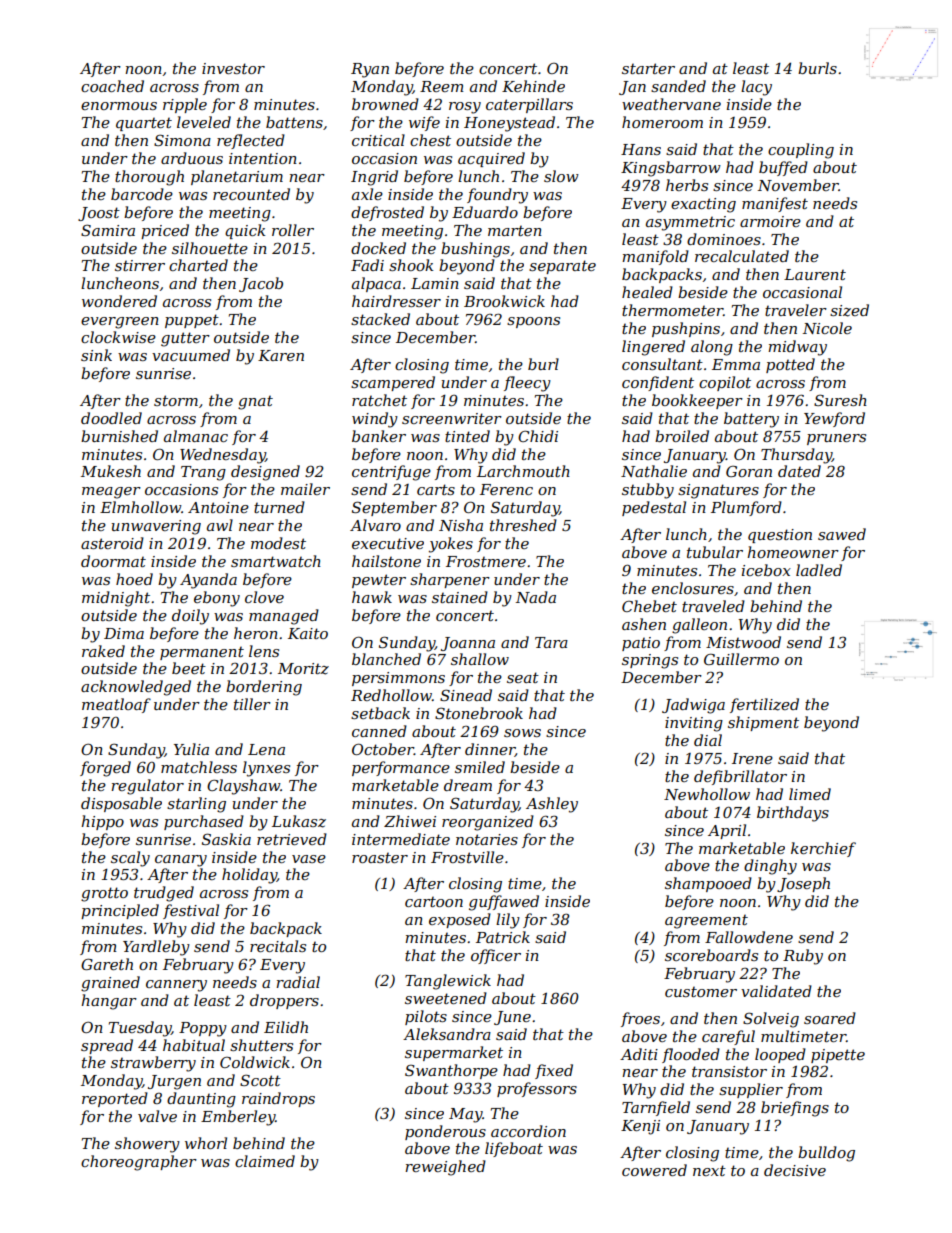 The height and width of the screenshot is (1233, 952). Describe the element at coordinates (116, 599) in the screenshot. I see `midnight` at that location.
